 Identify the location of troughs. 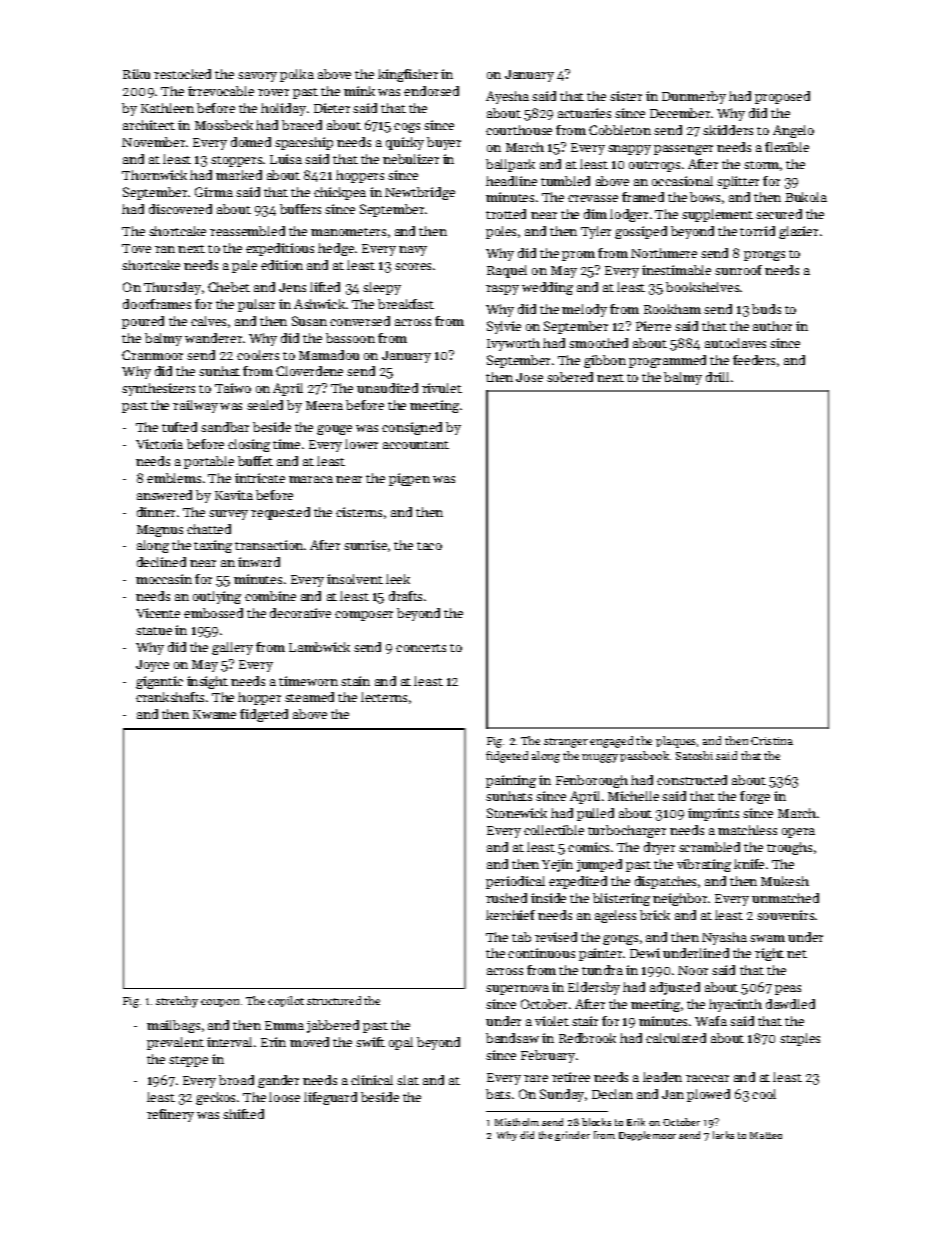
(789, 848).
